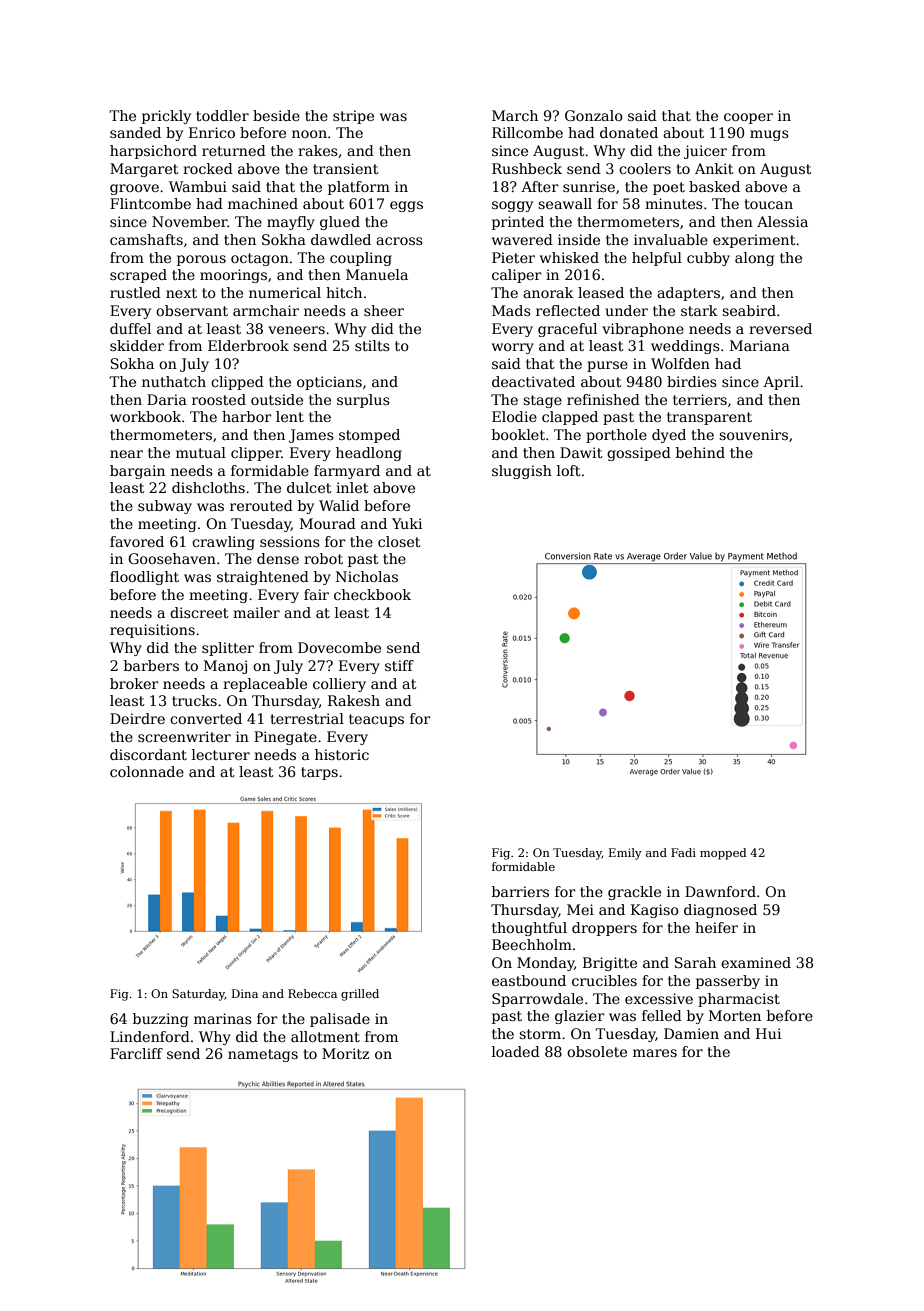 The image size is (924, 1311). Describe the element at coordinates (245, 993) in the screenshot. I see `Dina` at that location.
